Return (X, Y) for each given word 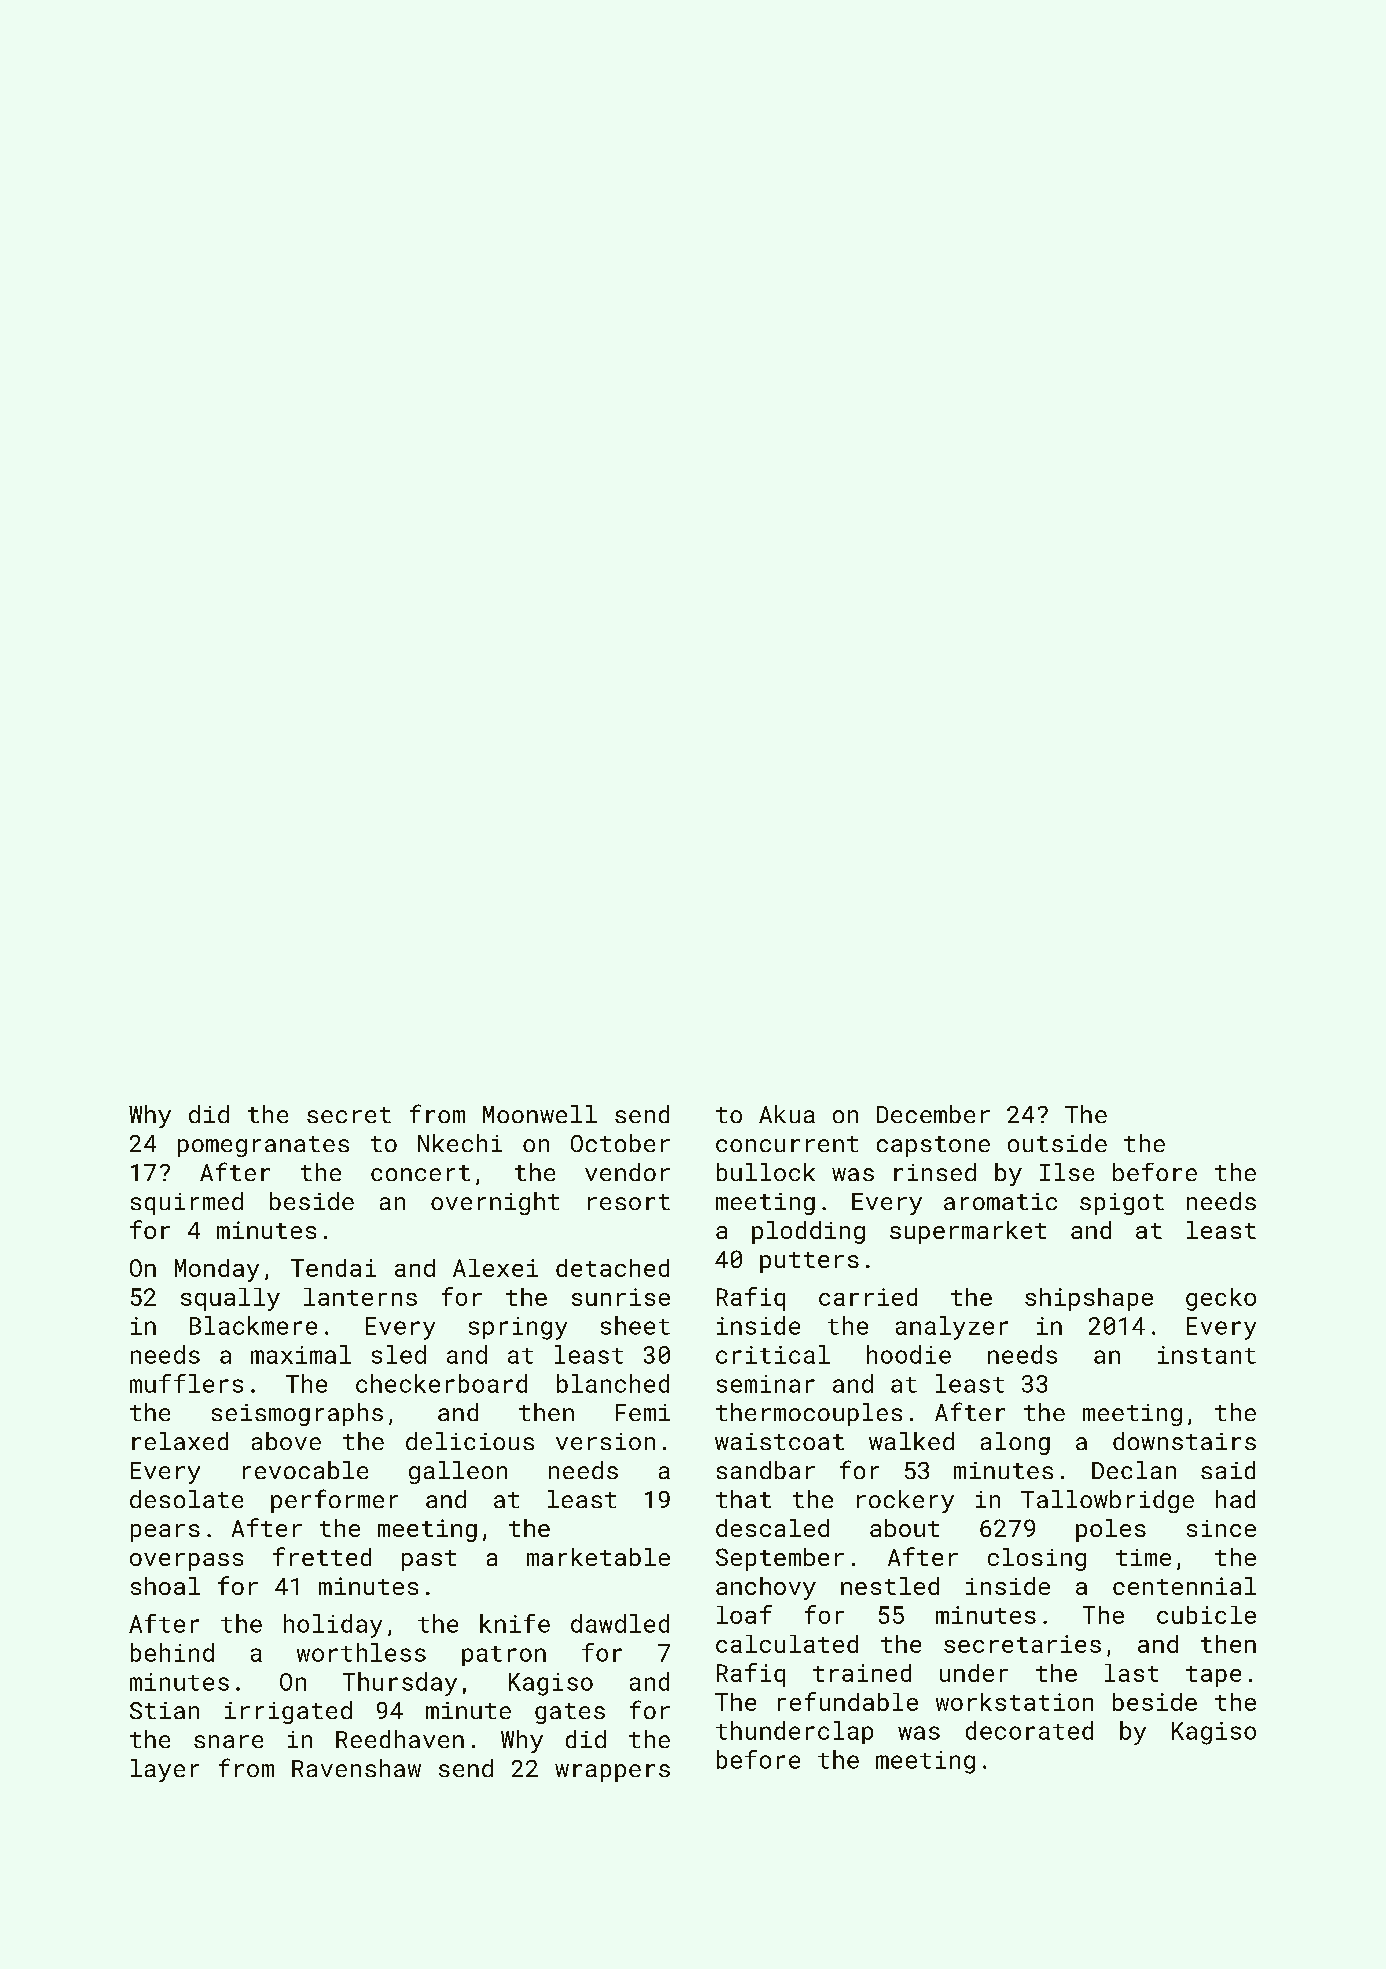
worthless (361, 1652)
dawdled (620, 1623)
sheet (635, 1325)
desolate (186, 1499)
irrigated (288, 1712)
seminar (766, 1384)
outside (1057, 1143)
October (620, 1143)
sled (399, 1354)
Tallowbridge (1107, 1501)
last (1131, 1673)
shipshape (1089, 1299)
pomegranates (263, 1146)
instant (1207, 1355)
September (780, 1559)
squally (230, 1299)
